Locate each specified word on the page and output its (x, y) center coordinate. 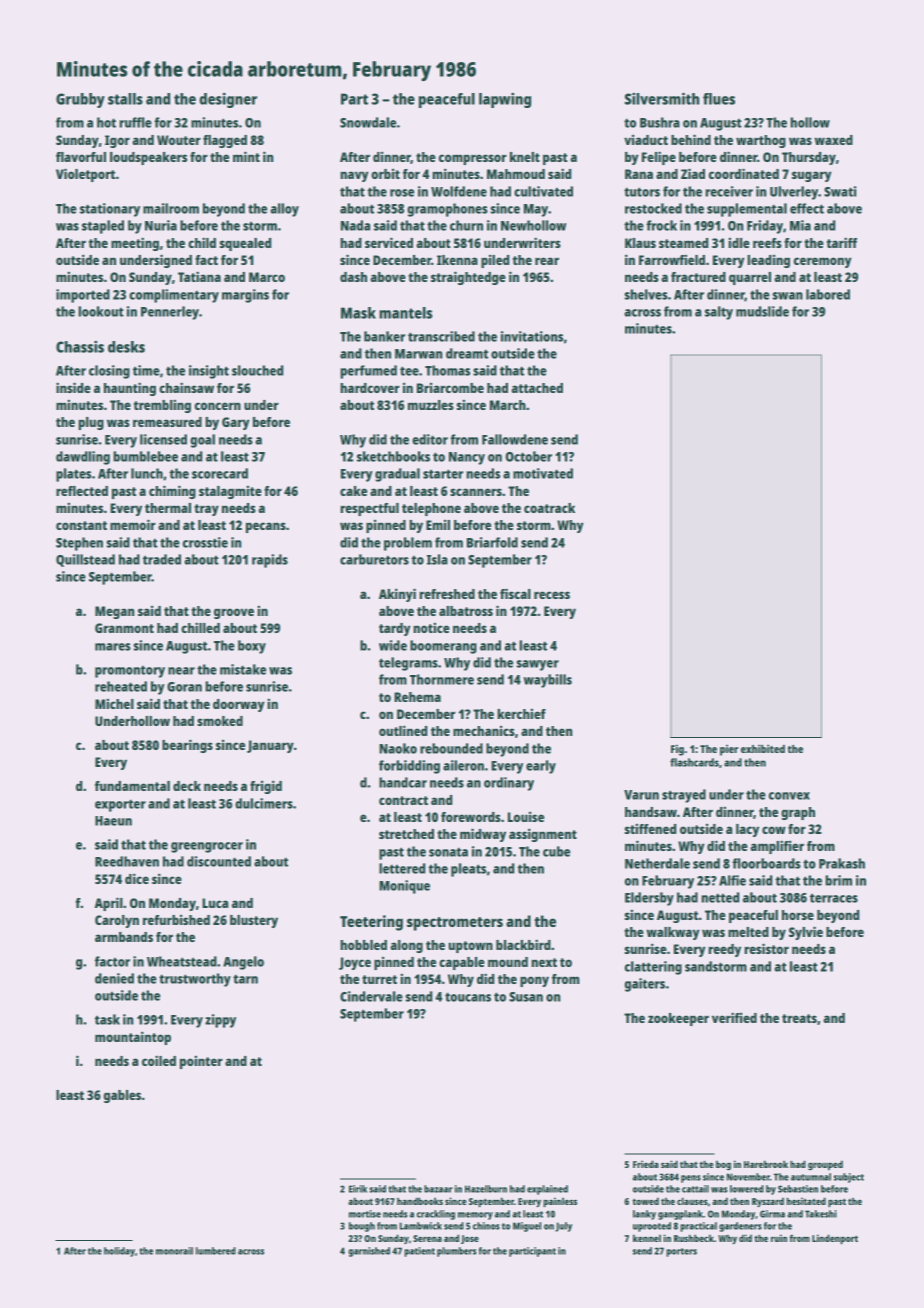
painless (560, 1202)
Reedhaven (127, 861)
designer (228, 100)
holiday (119, 1252)
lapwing (505, 100)
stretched (406, 834)
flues (719, 99)
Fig (677, 750)
